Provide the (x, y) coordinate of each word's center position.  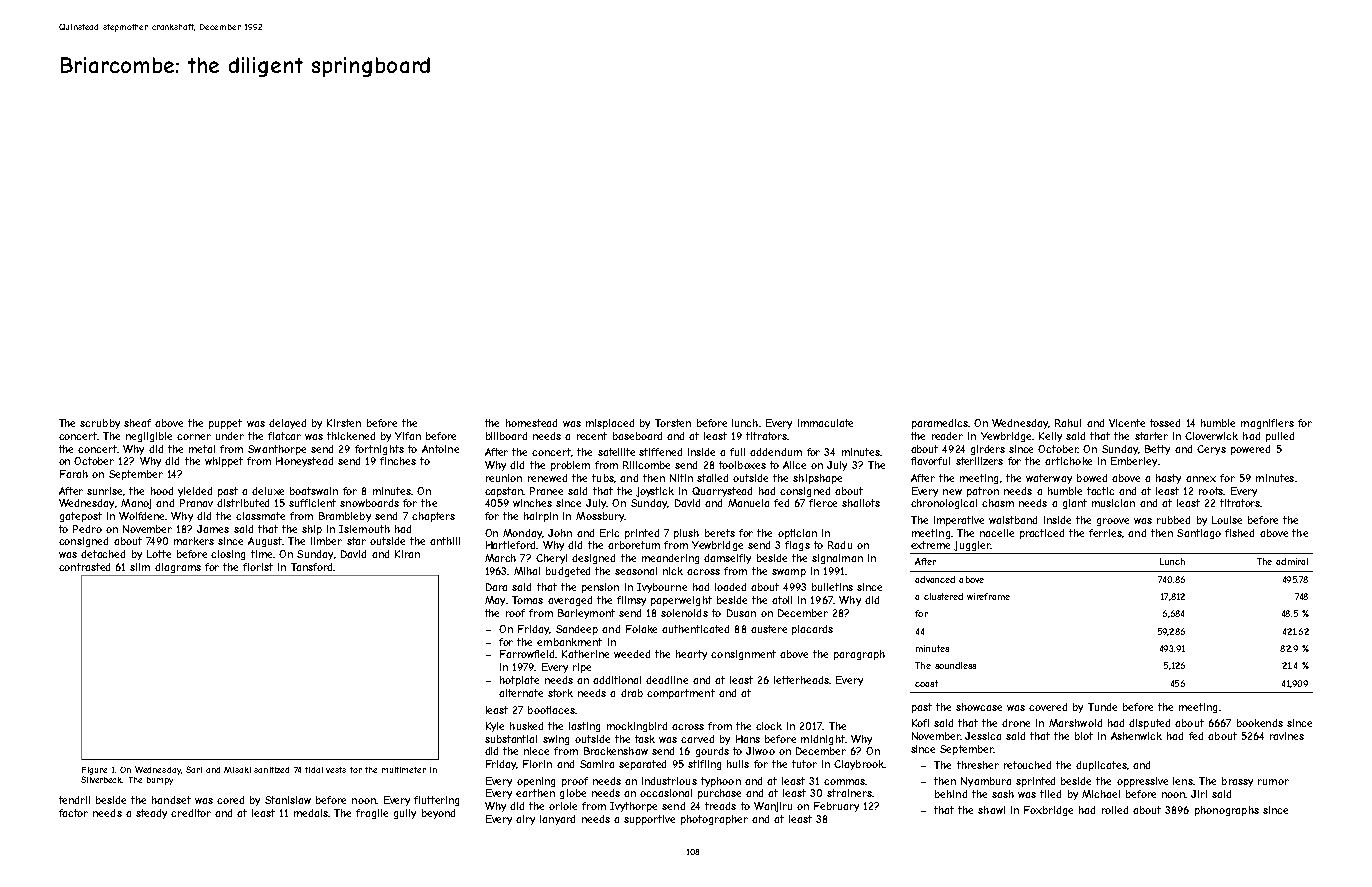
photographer (714, 820)
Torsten (673, 423)
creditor (191, 813)
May (495, 601)
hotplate (519, 681)
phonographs (1227, 811)
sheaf (137, 423)
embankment (569, 642)
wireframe (988, 596)
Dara (496, 587)
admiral (1292, 561)
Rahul (1068, 423)
